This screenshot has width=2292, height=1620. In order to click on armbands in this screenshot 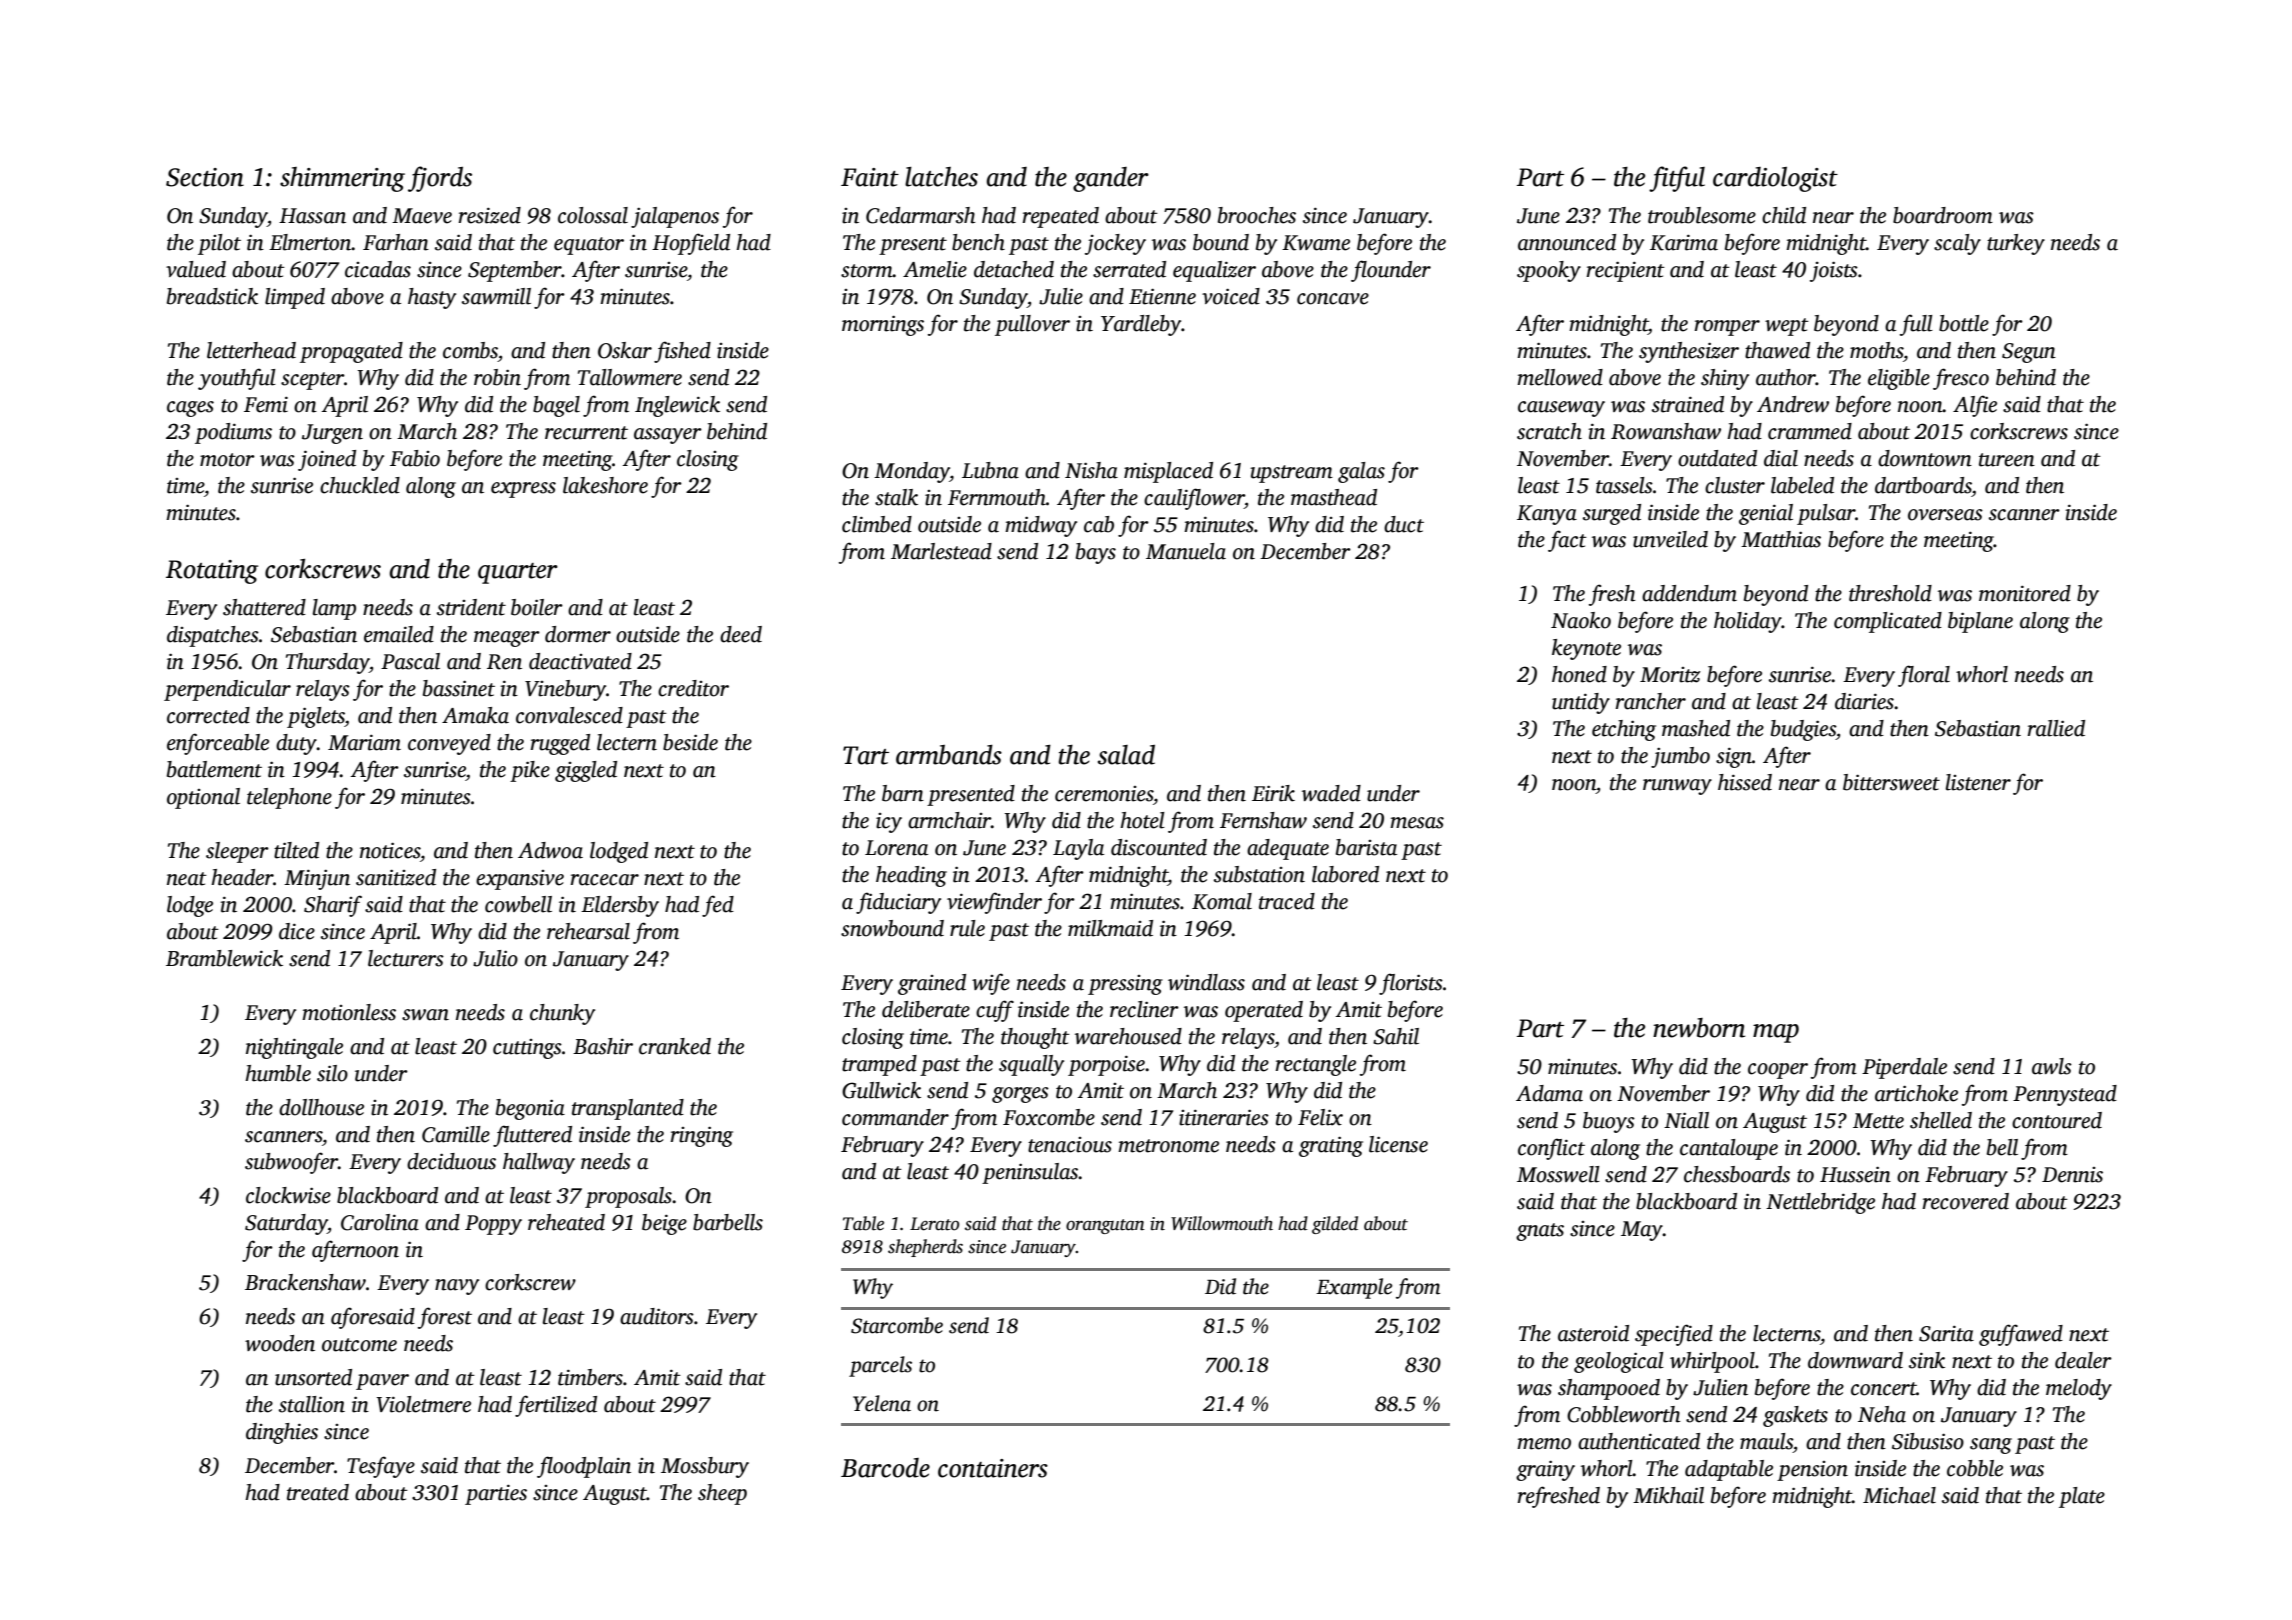, I will do `click(949, 755)`.
